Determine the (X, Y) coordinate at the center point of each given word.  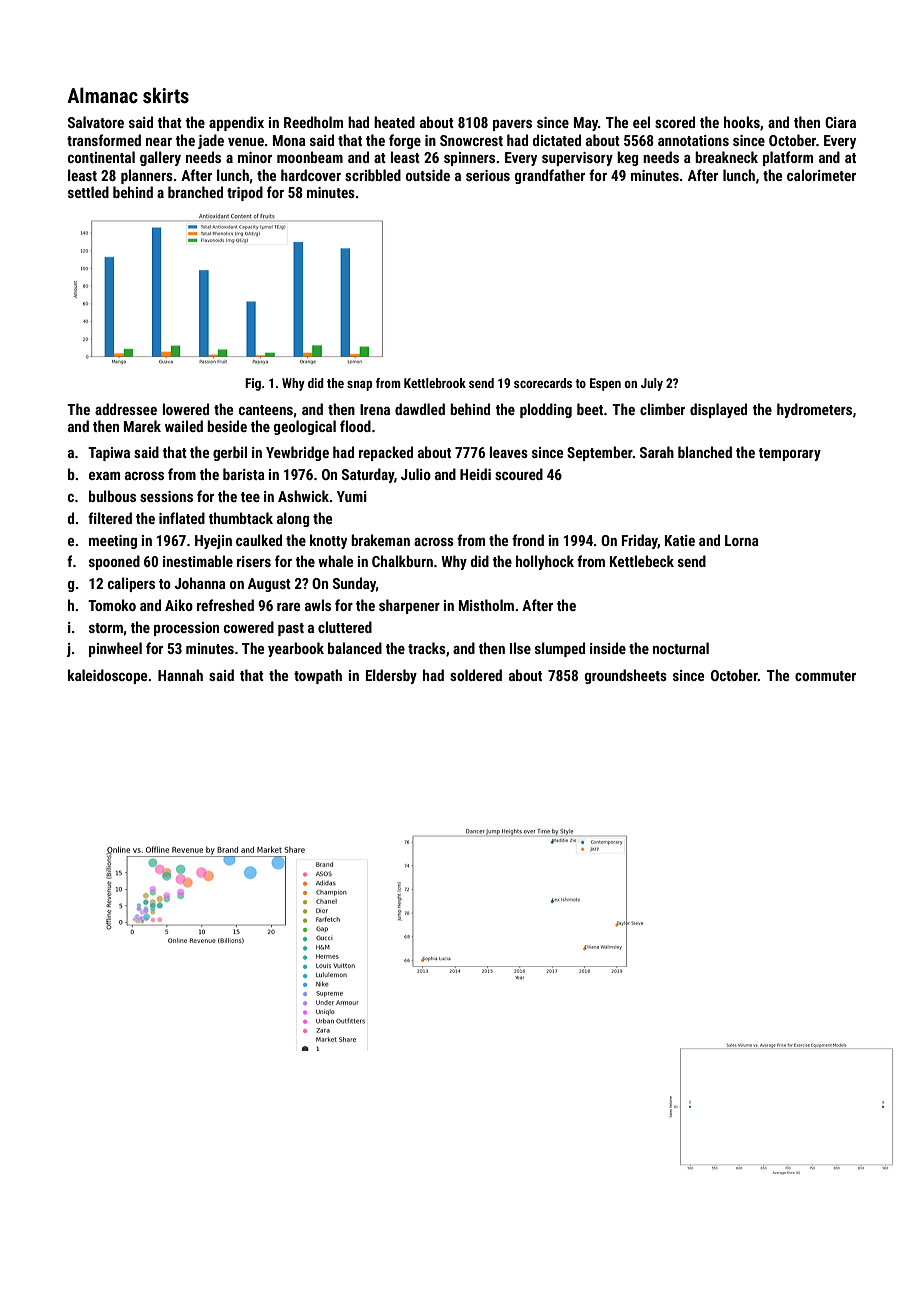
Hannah (180, 675)
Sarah (657, 452)
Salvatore (96, 122)
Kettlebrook (435, 383)
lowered (186, 409)
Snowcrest (471, 140)
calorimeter (821, 175)
